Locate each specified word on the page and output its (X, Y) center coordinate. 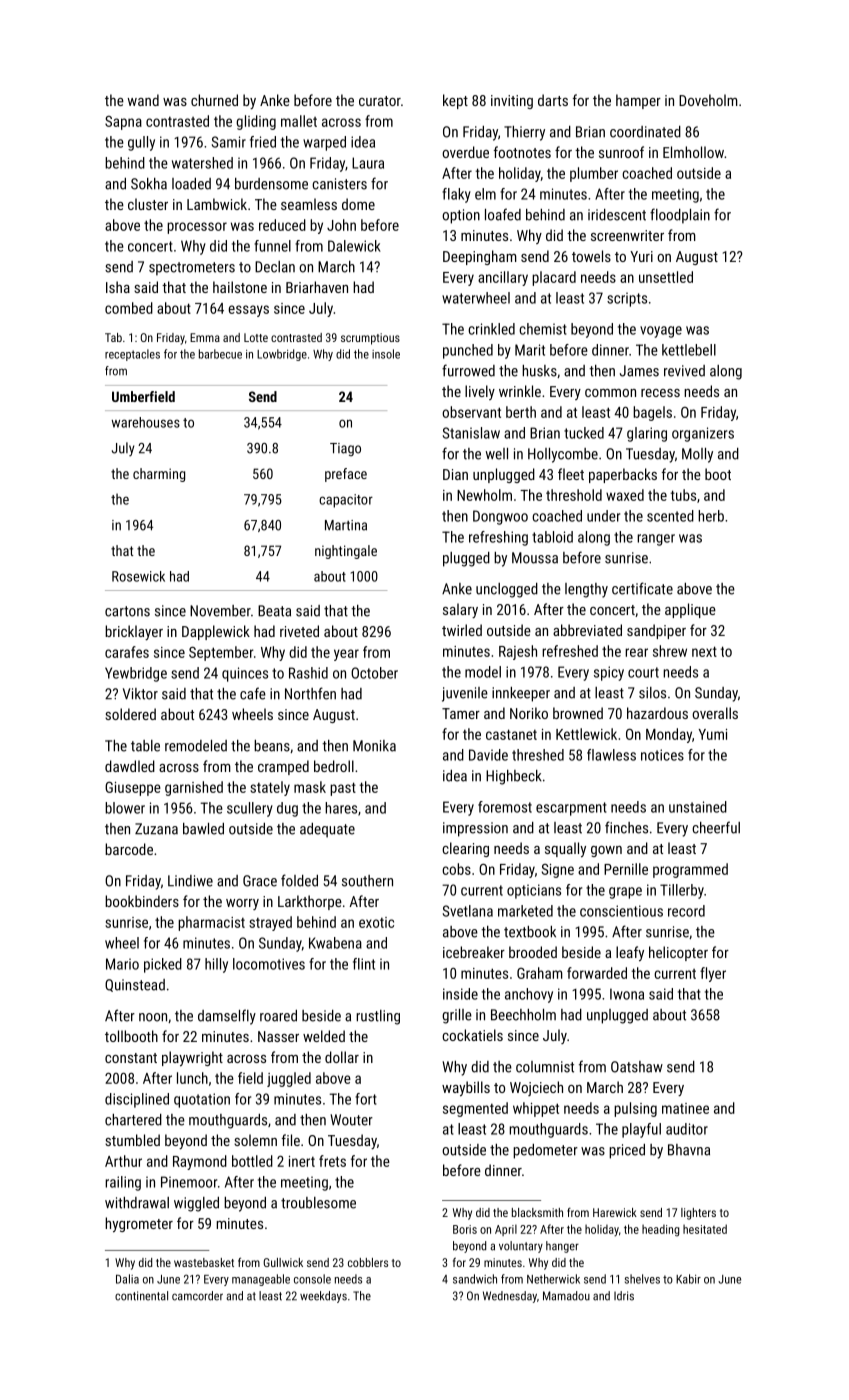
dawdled (130, 766)
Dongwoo (500, 517)
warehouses (146, 422)
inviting (512, 102)
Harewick (615, 1212)
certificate (642, 588)
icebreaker (474, 952)
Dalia (127, 1279)
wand (143, 100)
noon (153, 1017)
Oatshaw (637, 1067)
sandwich (475, 1279)
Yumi (712, 734)
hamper (638, 101)
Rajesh (518, 652)
